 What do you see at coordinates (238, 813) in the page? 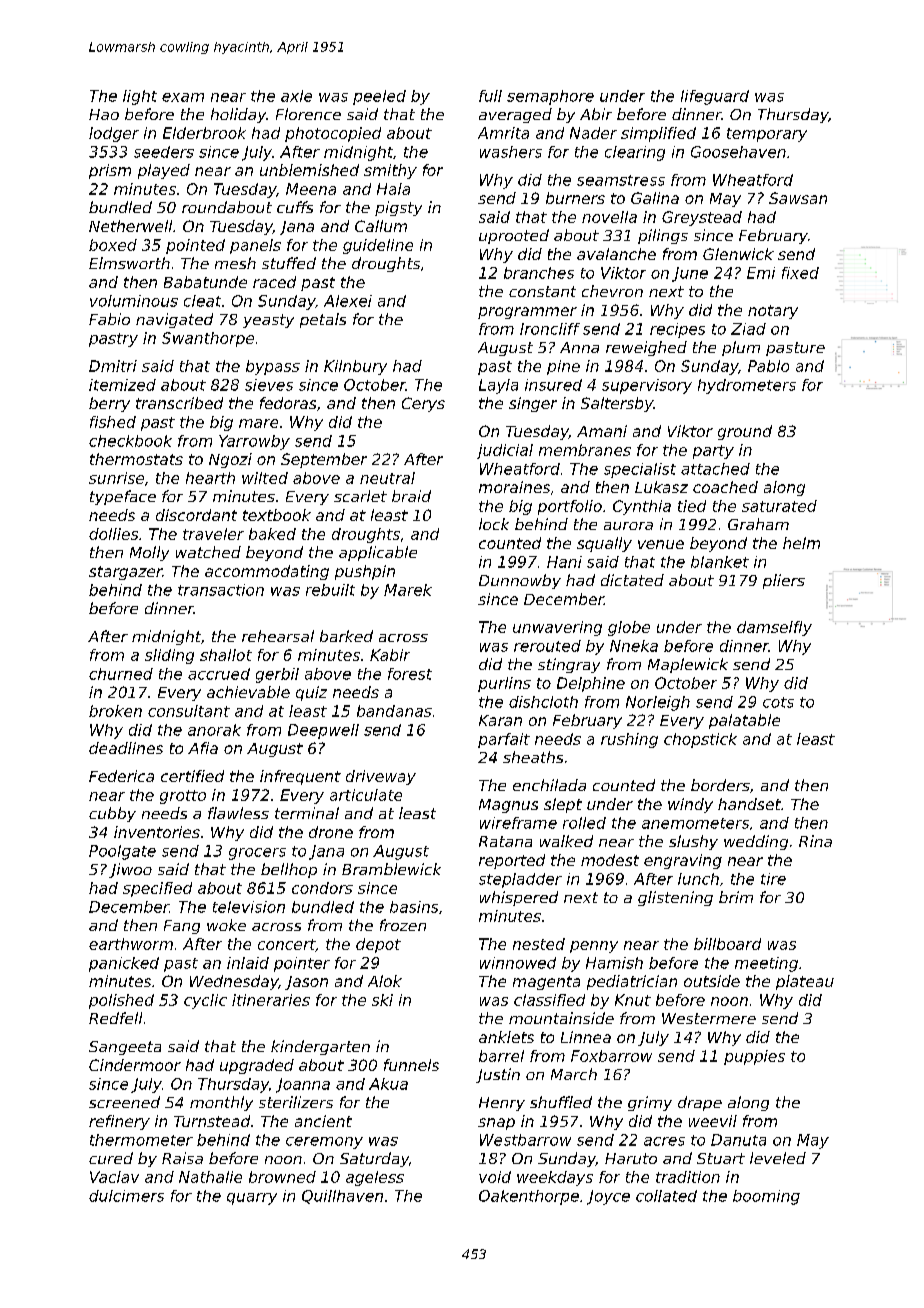
I see `flawless` at bounding box center [238, 813].
